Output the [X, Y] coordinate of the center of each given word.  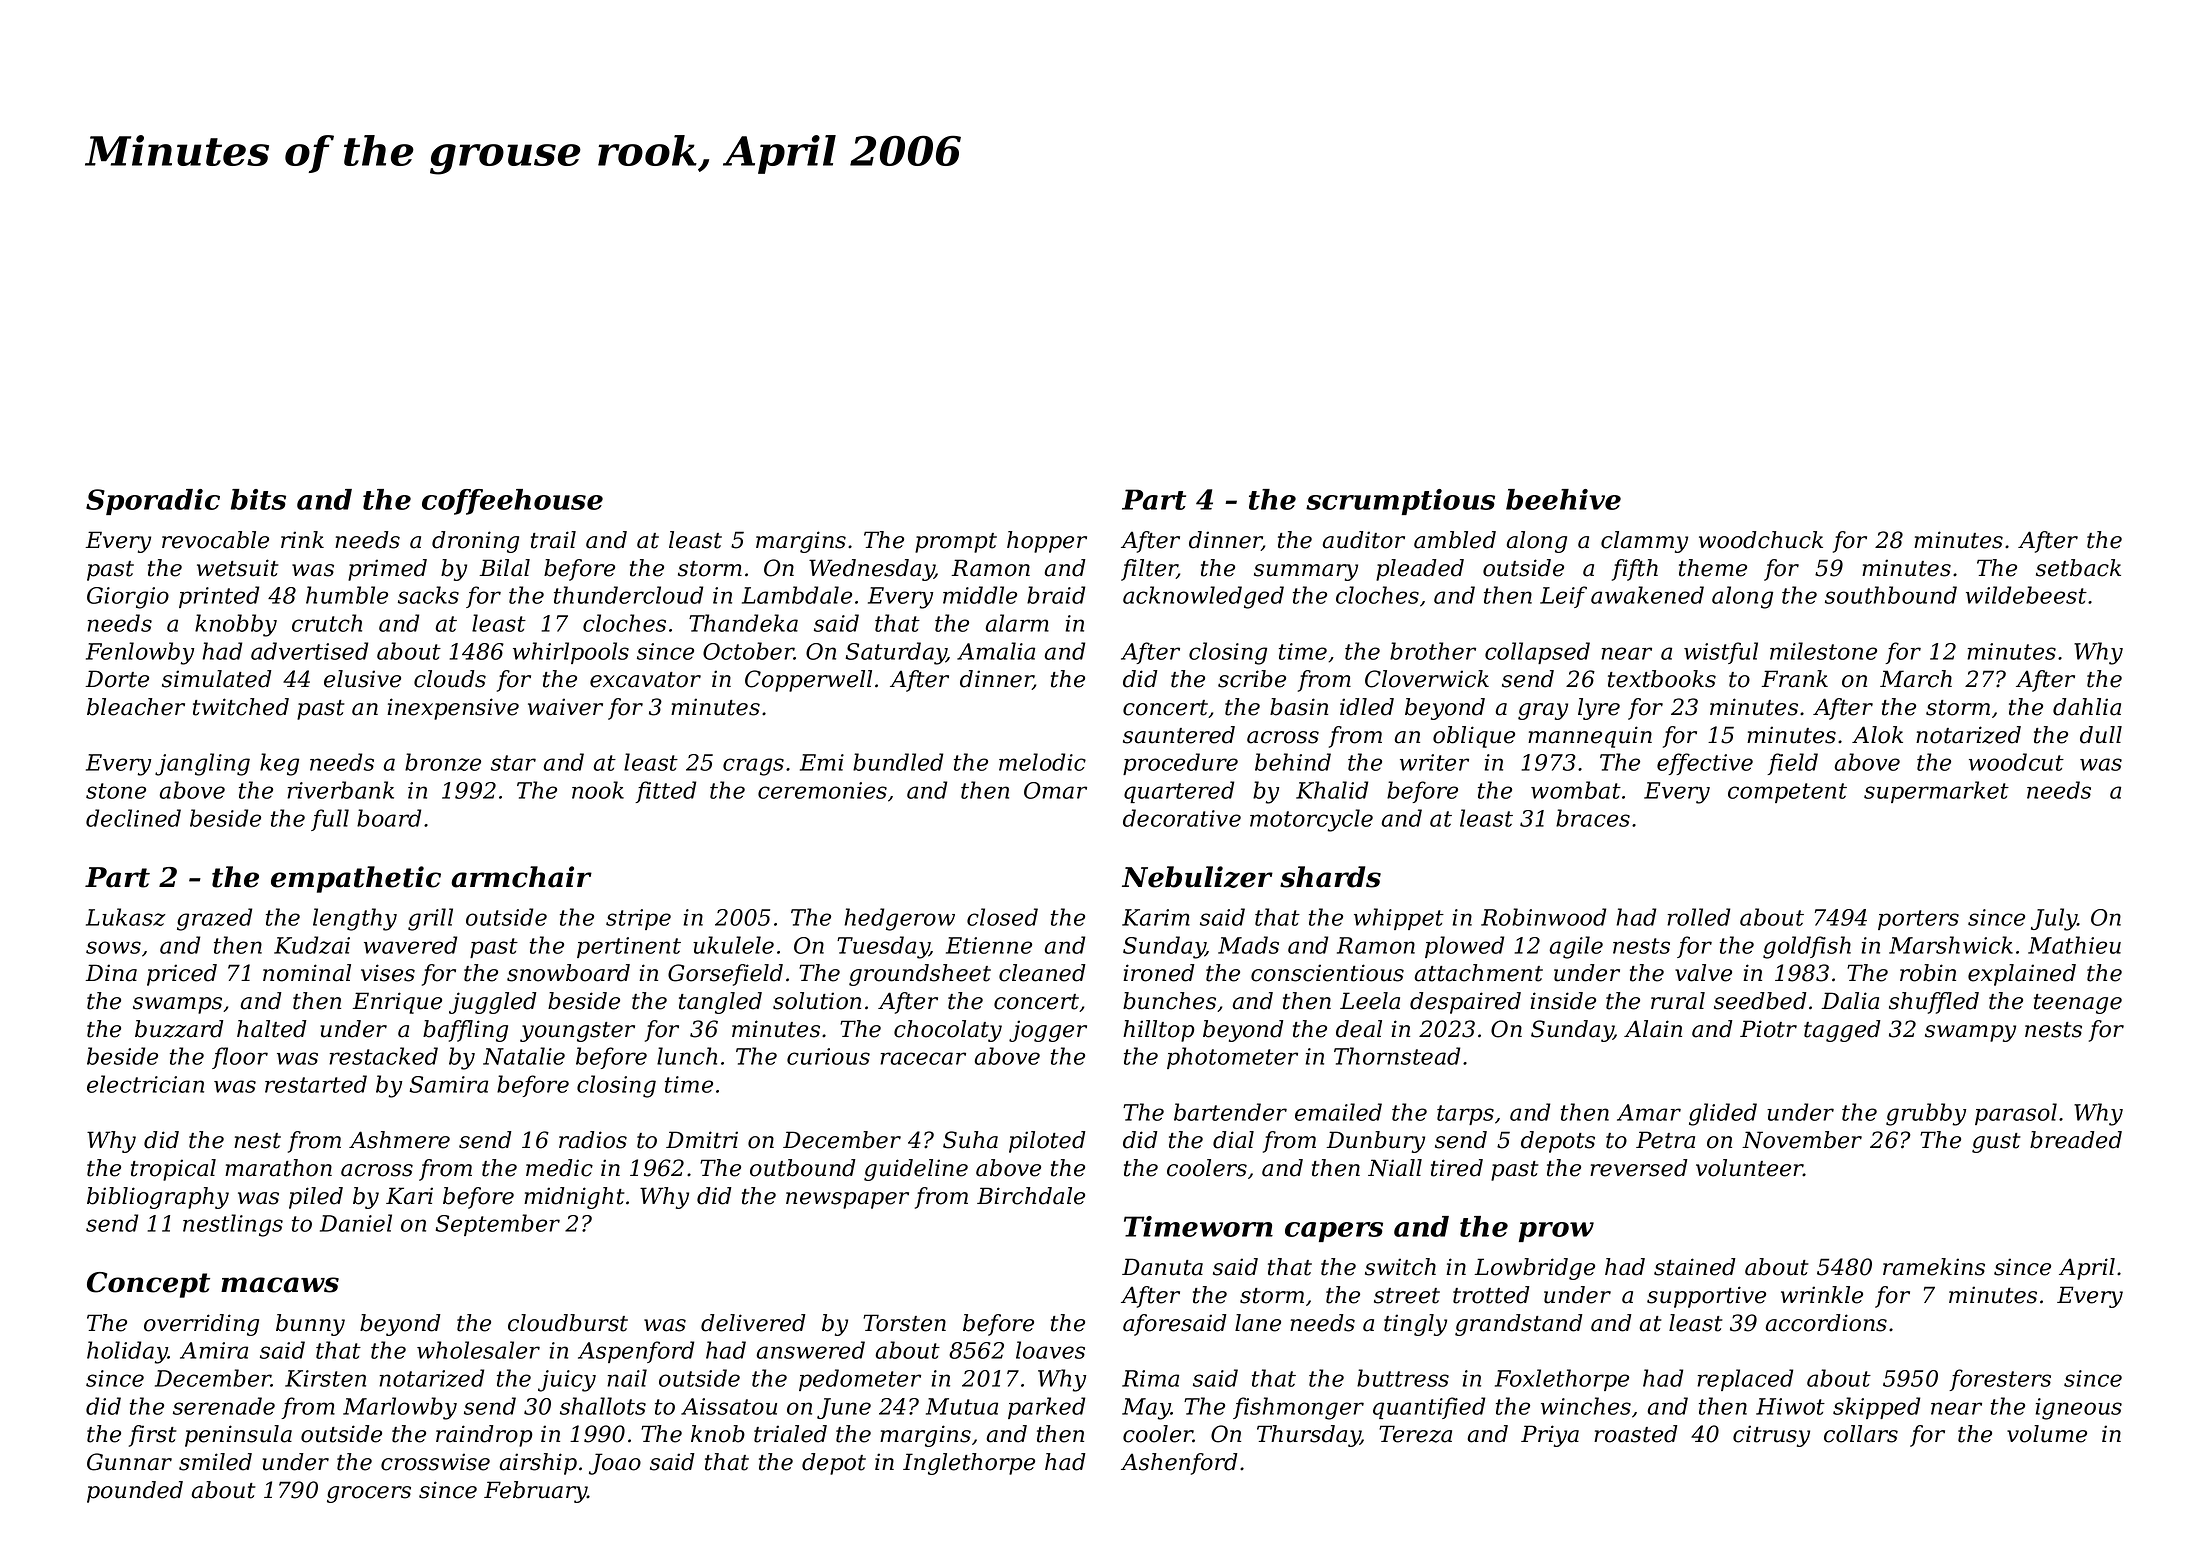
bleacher [136, 707]
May [1146, 1409]
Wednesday [872, 570]
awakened [1647, 595]
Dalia [1850, 1001]
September [498, 1225]
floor [240, 1058]
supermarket [1936, 792]
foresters [2000, 1380]
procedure [1180, 764]
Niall [1395, 1168]
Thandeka [743, 623]
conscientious [1327, 973]
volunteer [1749, 1168]
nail [627, 1378]
